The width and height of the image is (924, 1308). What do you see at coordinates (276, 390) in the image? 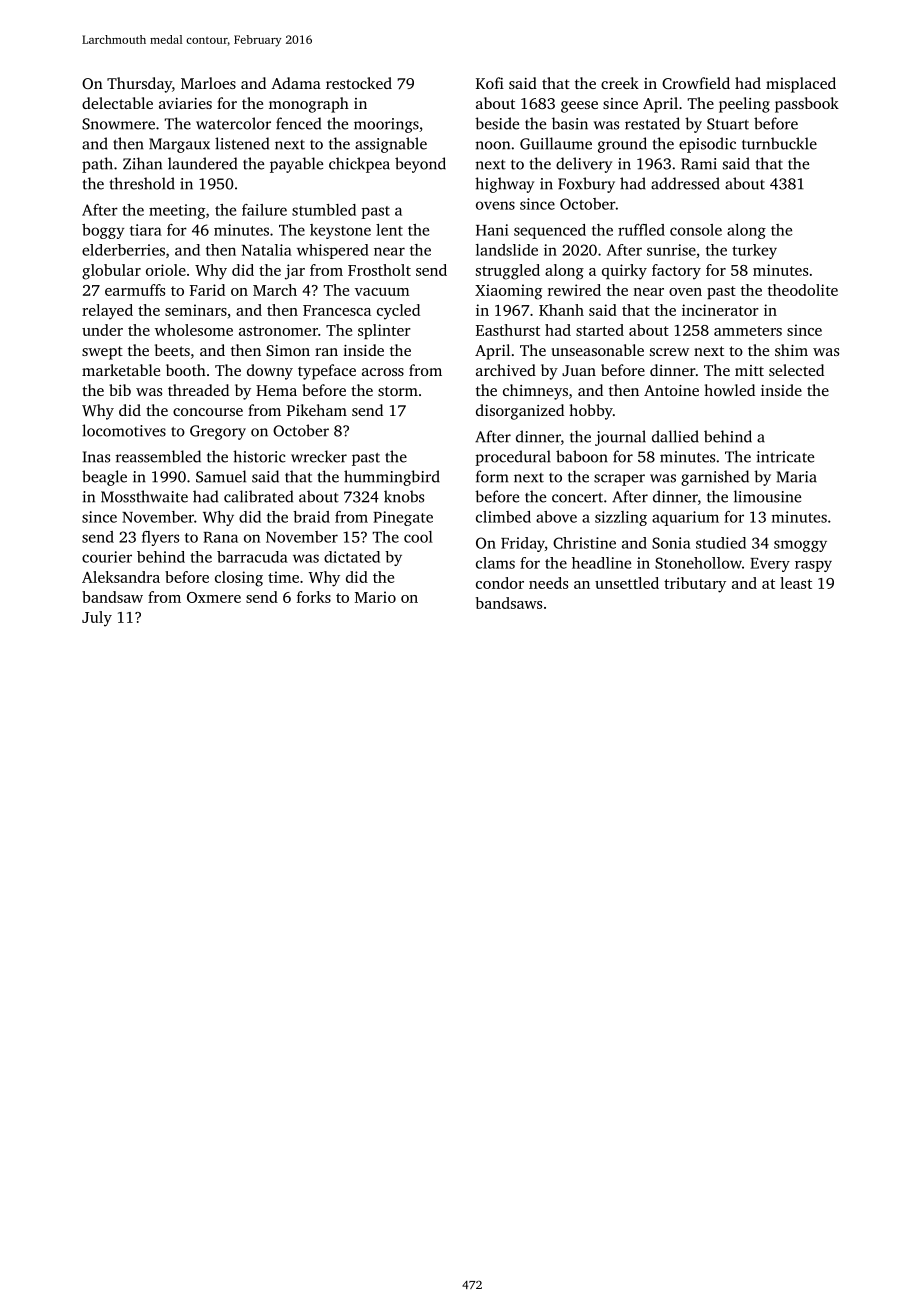
I see `Hema` at bounding box center [276, 390].
